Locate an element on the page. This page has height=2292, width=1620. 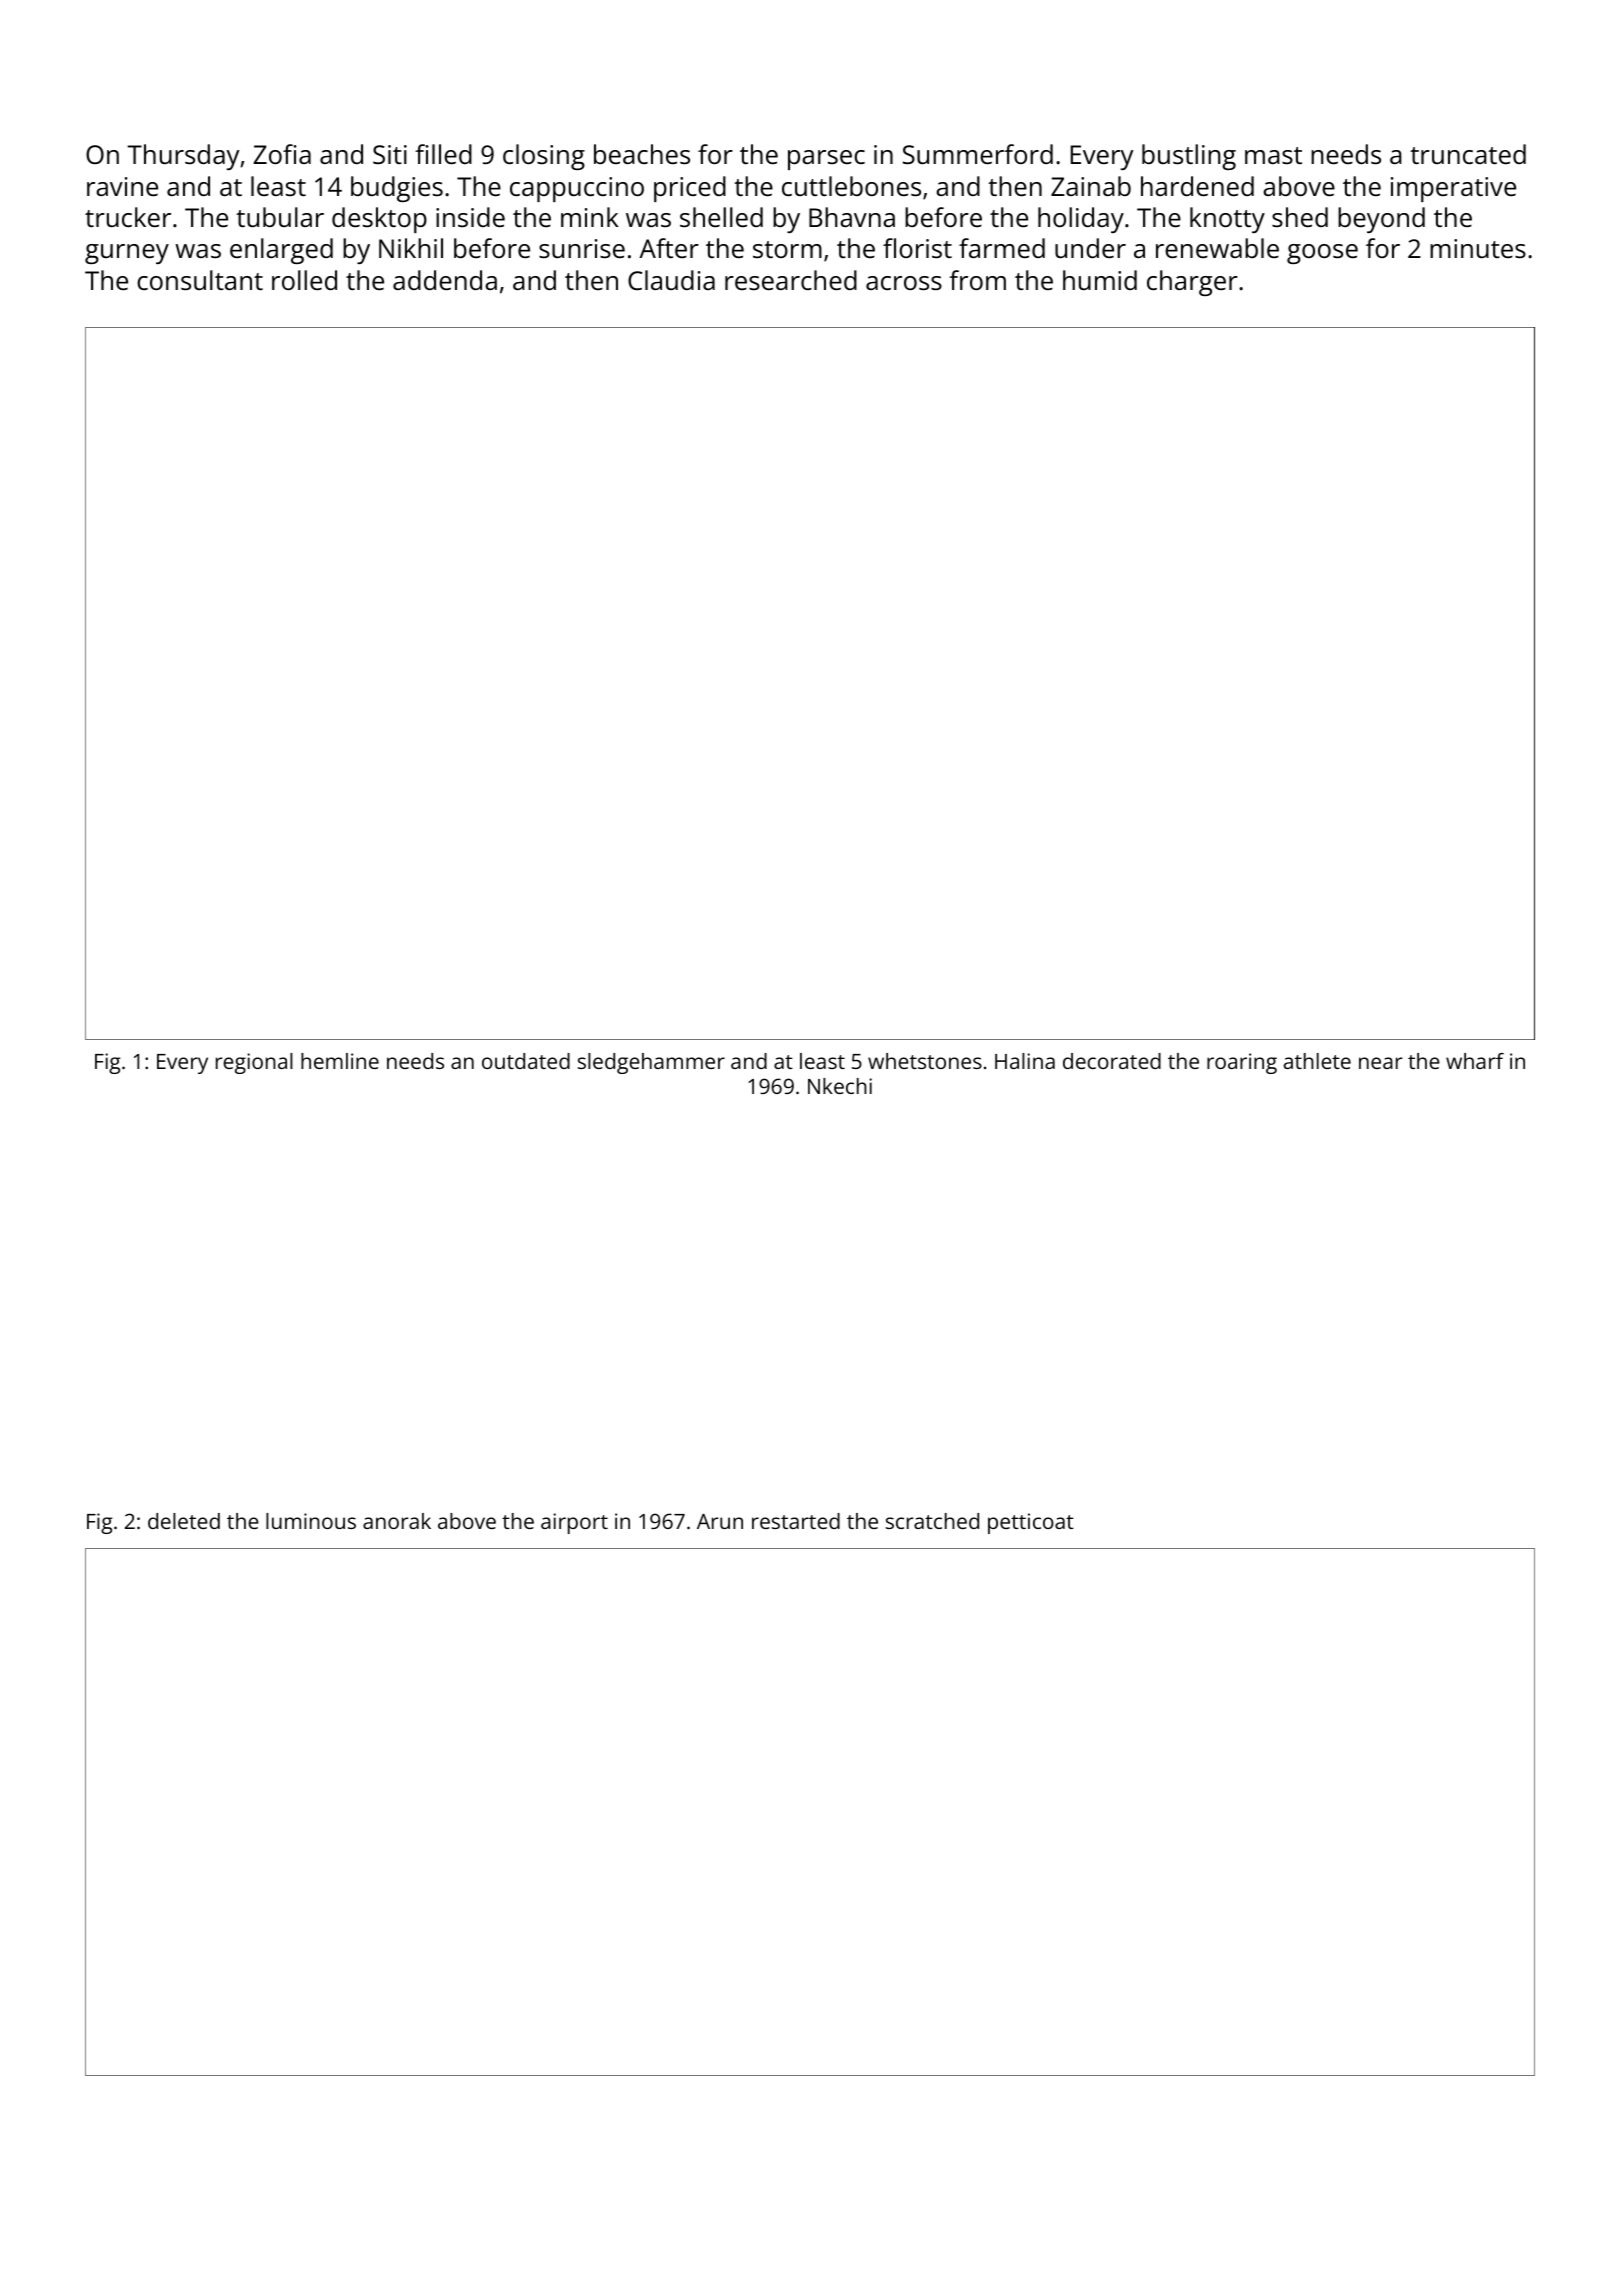
Nkechi is located at coordinates (840, 1086).
